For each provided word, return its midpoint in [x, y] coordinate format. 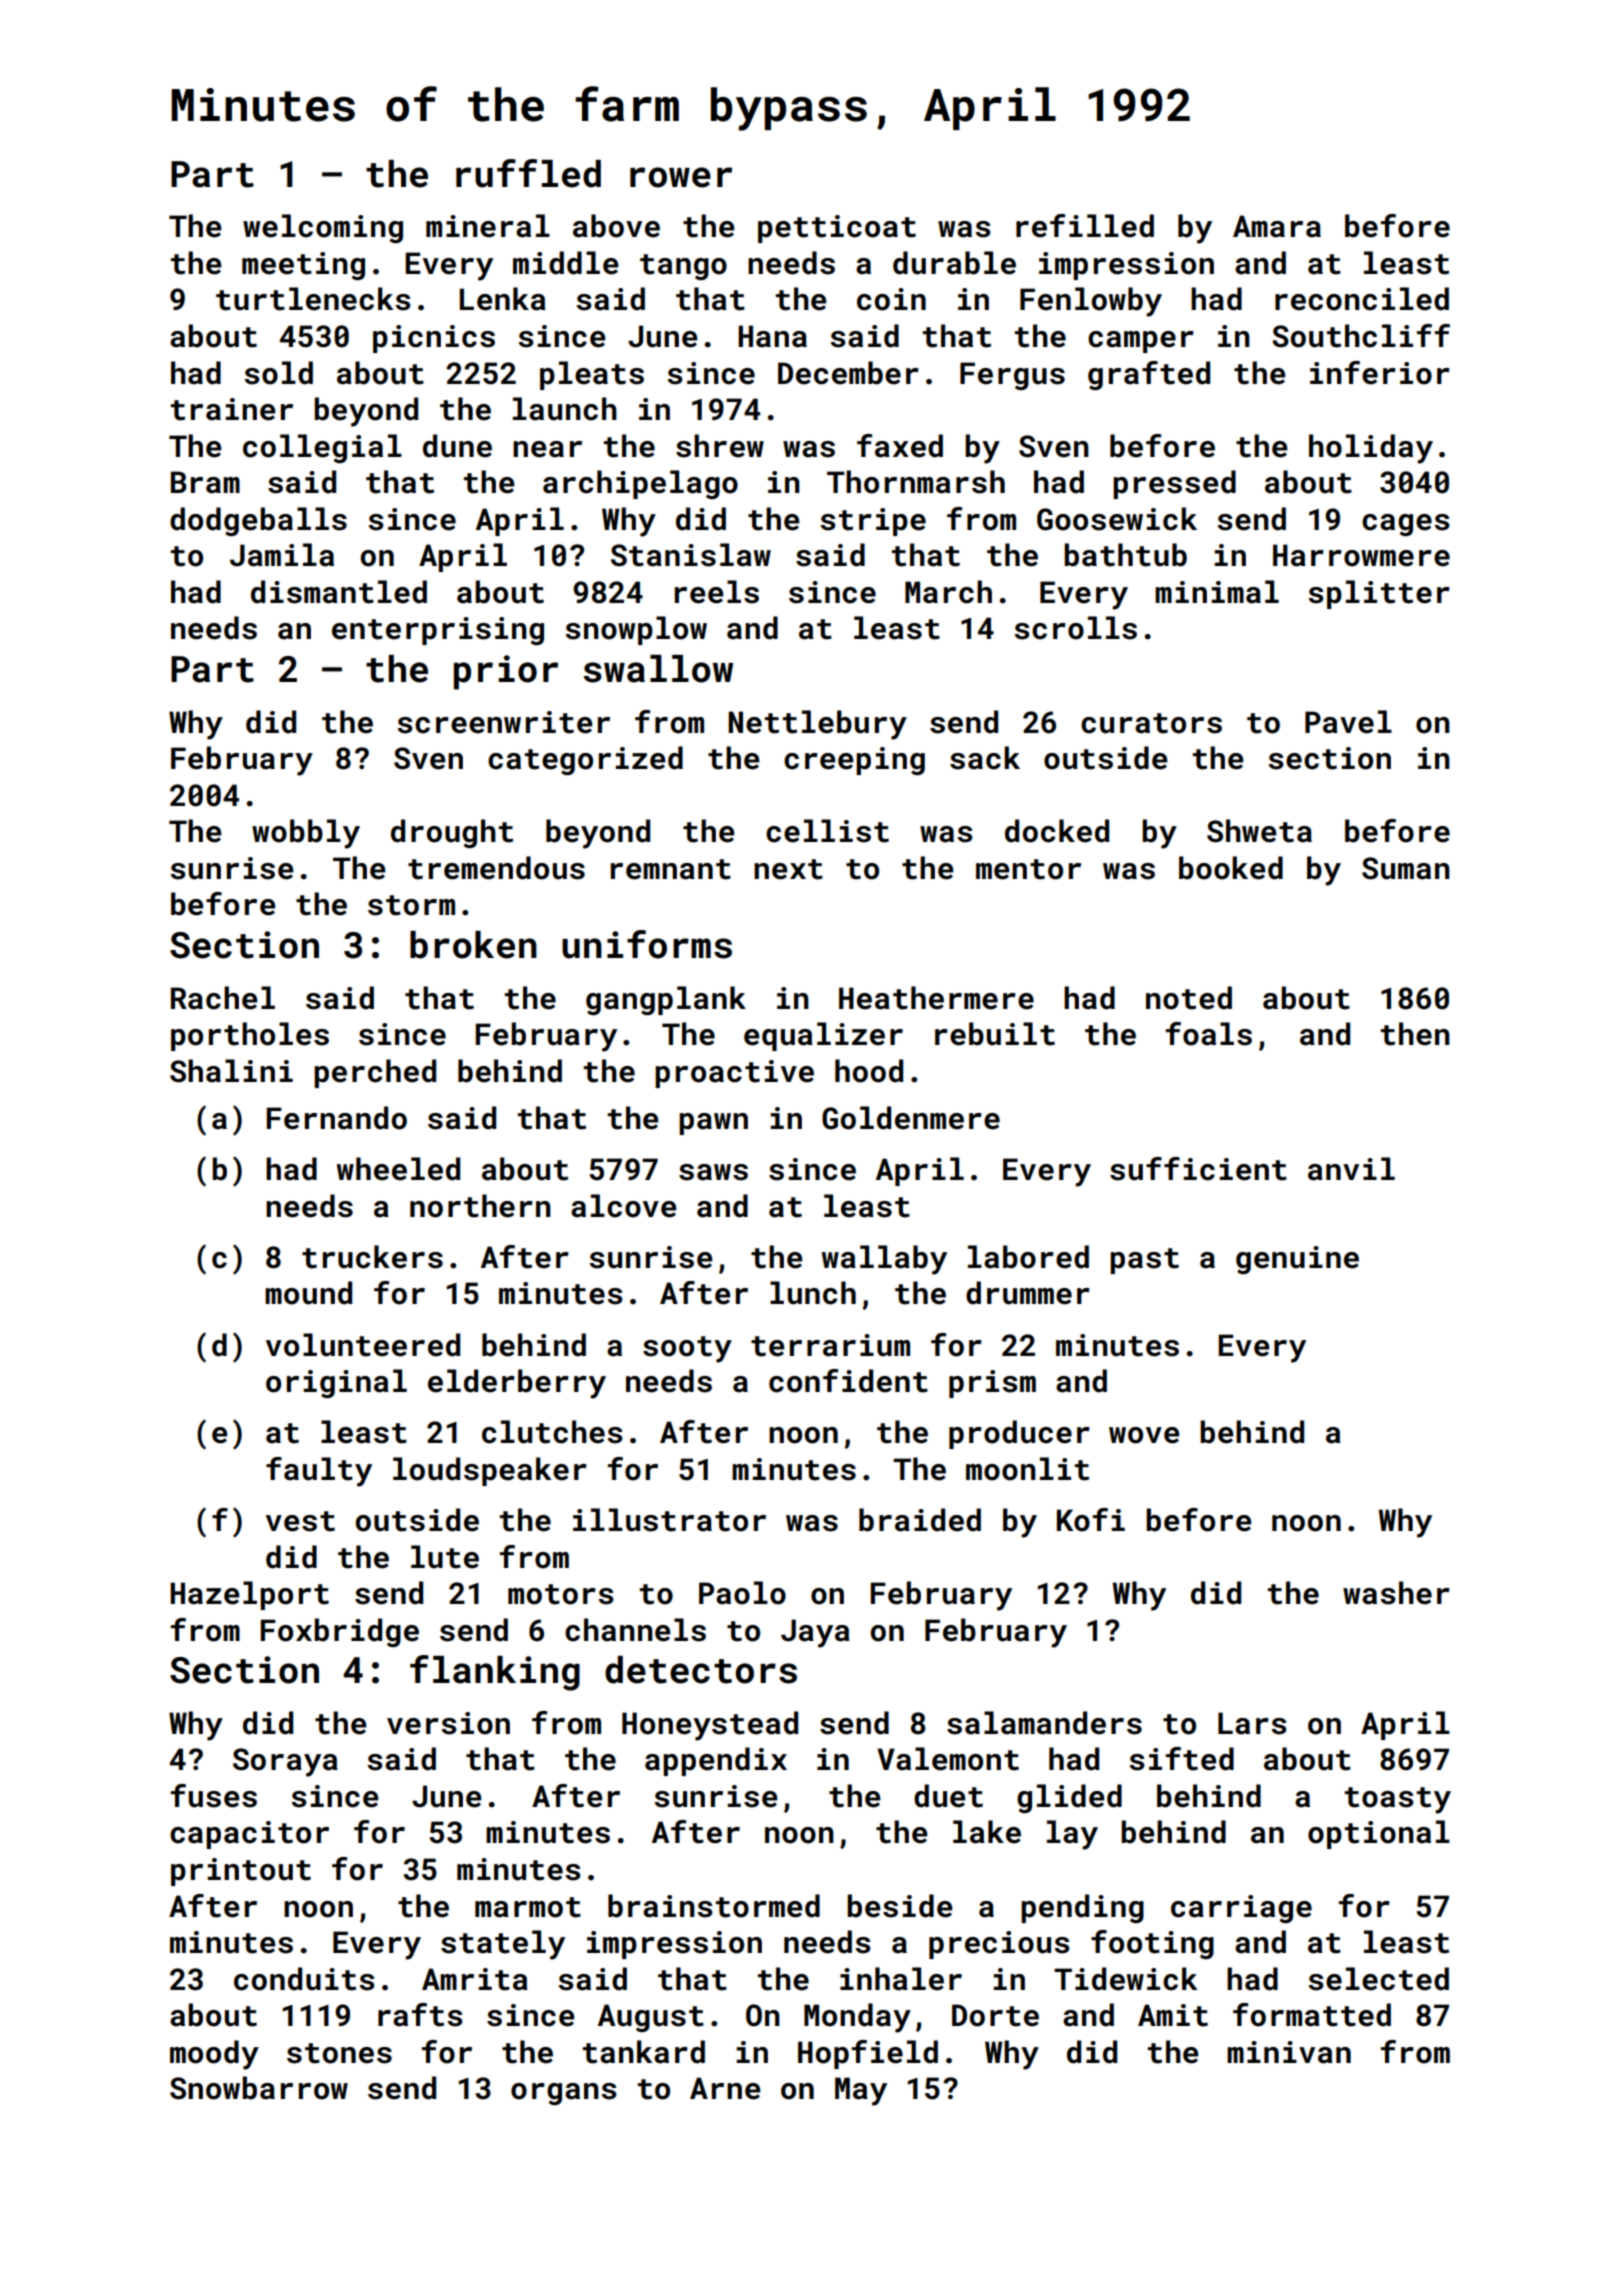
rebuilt [995, 1034]
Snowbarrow [259, 2088]
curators [1151, 723]
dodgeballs [258, 521]
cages [1406, 525]
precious [999, 1945]
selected [1378, 1979]
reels [717, 592]
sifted [1181, 1759]
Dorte [995, 2015]
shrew [720, 446]
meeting [303, 266]
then [1415, 1034]
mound [308, 1293]
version [448, 1723]
